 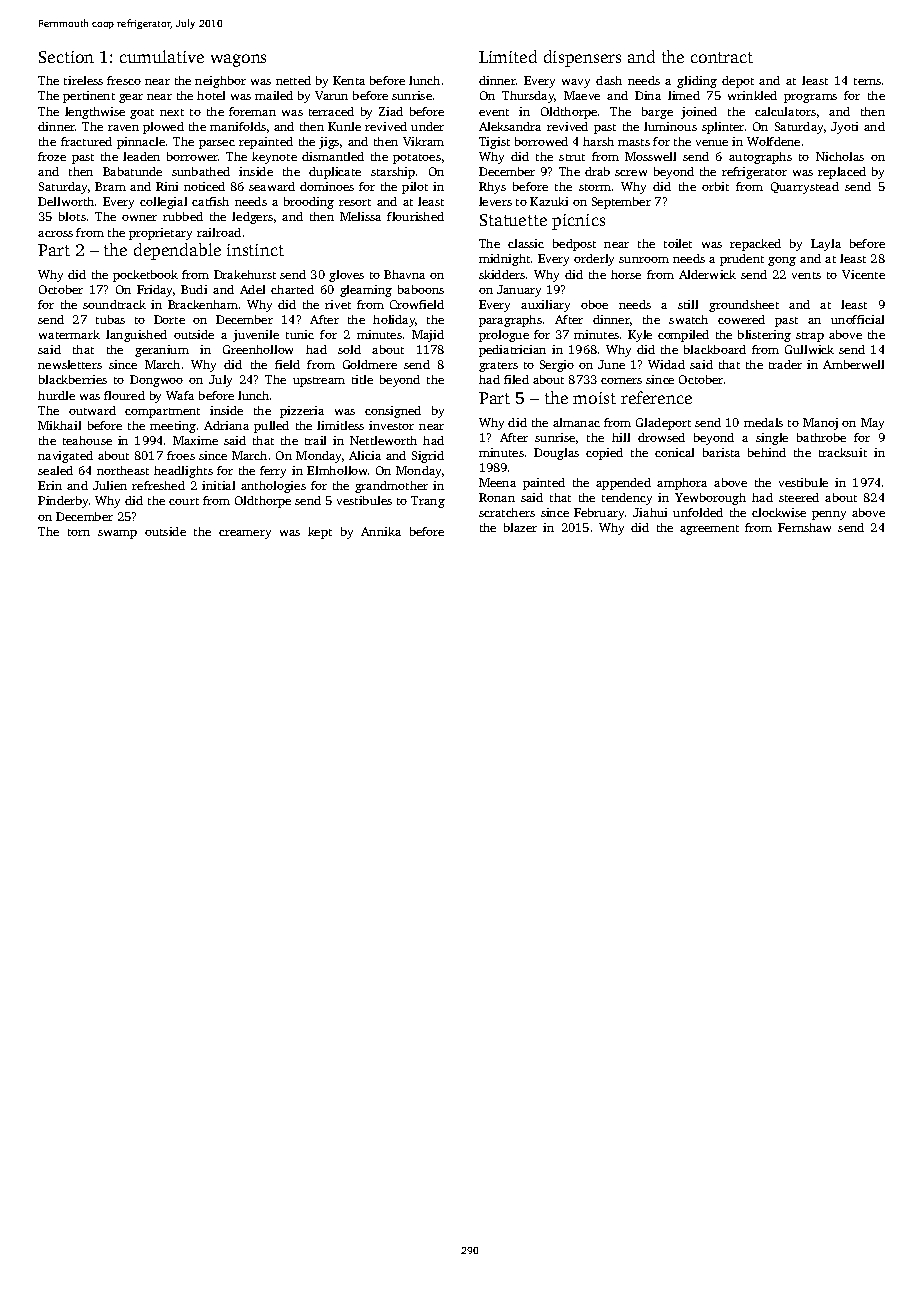 I want to click on Gullwick, so click(x=809, y=349).
